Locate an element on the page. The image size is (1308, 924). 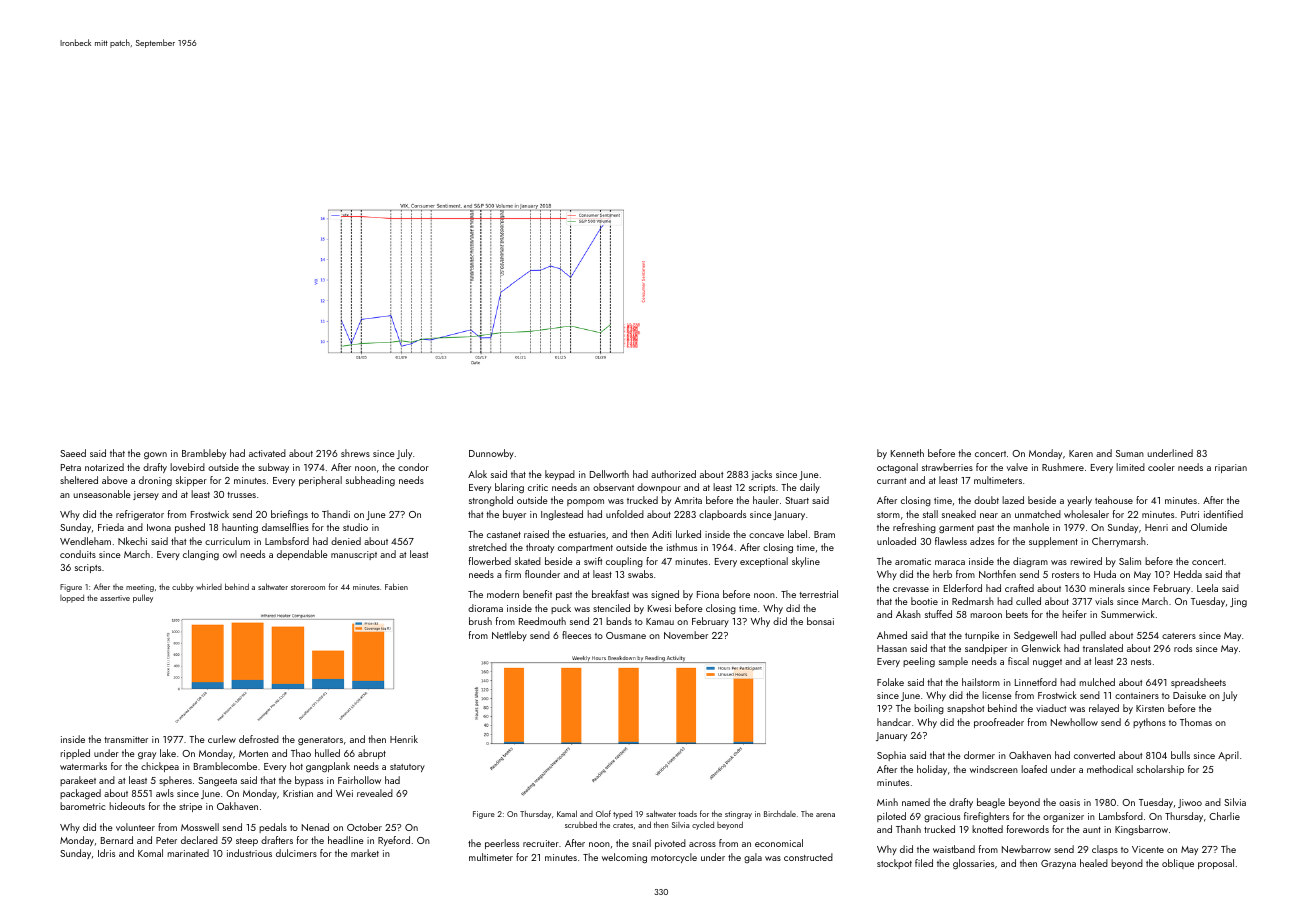
scholarship is located at coordinates (1160, 770).
